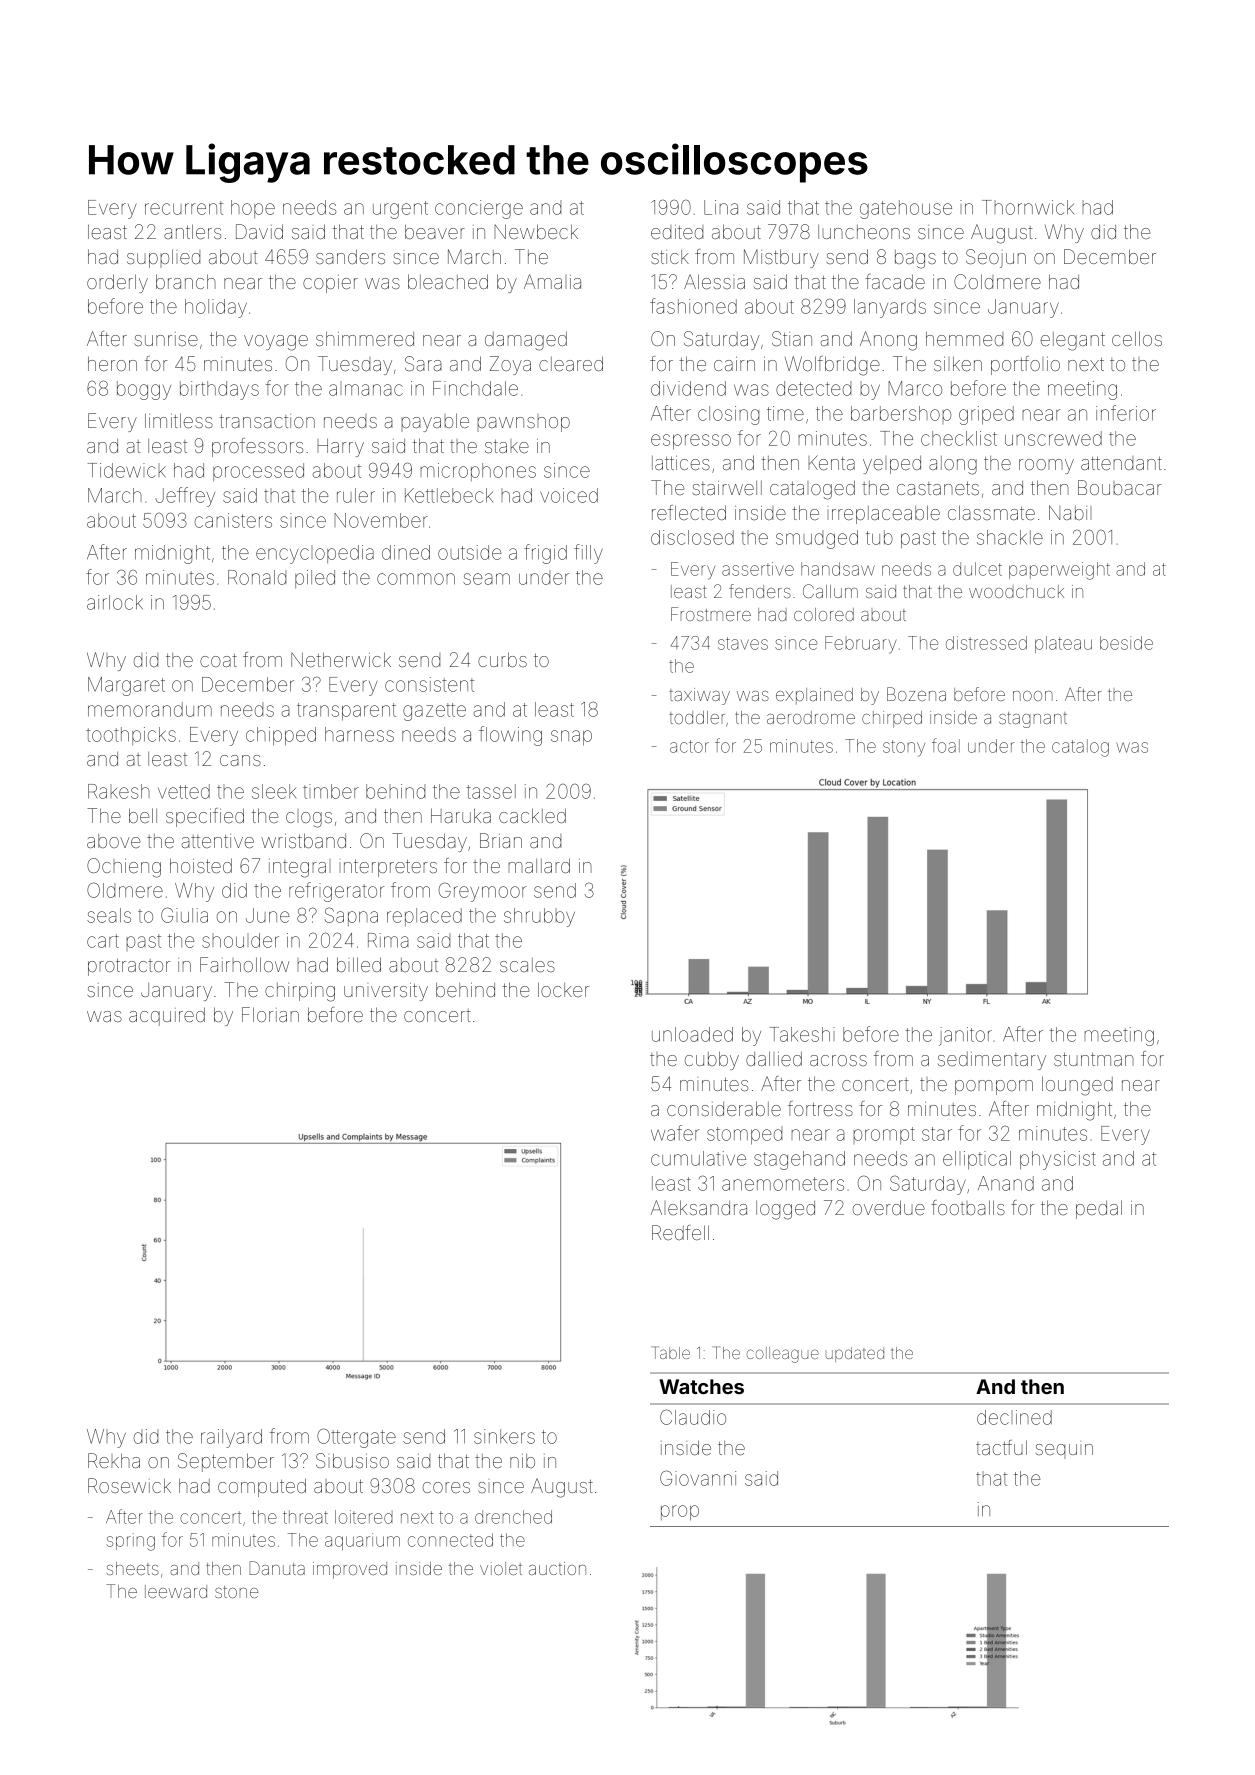  I want to click on toddler, so click(697, 717).
